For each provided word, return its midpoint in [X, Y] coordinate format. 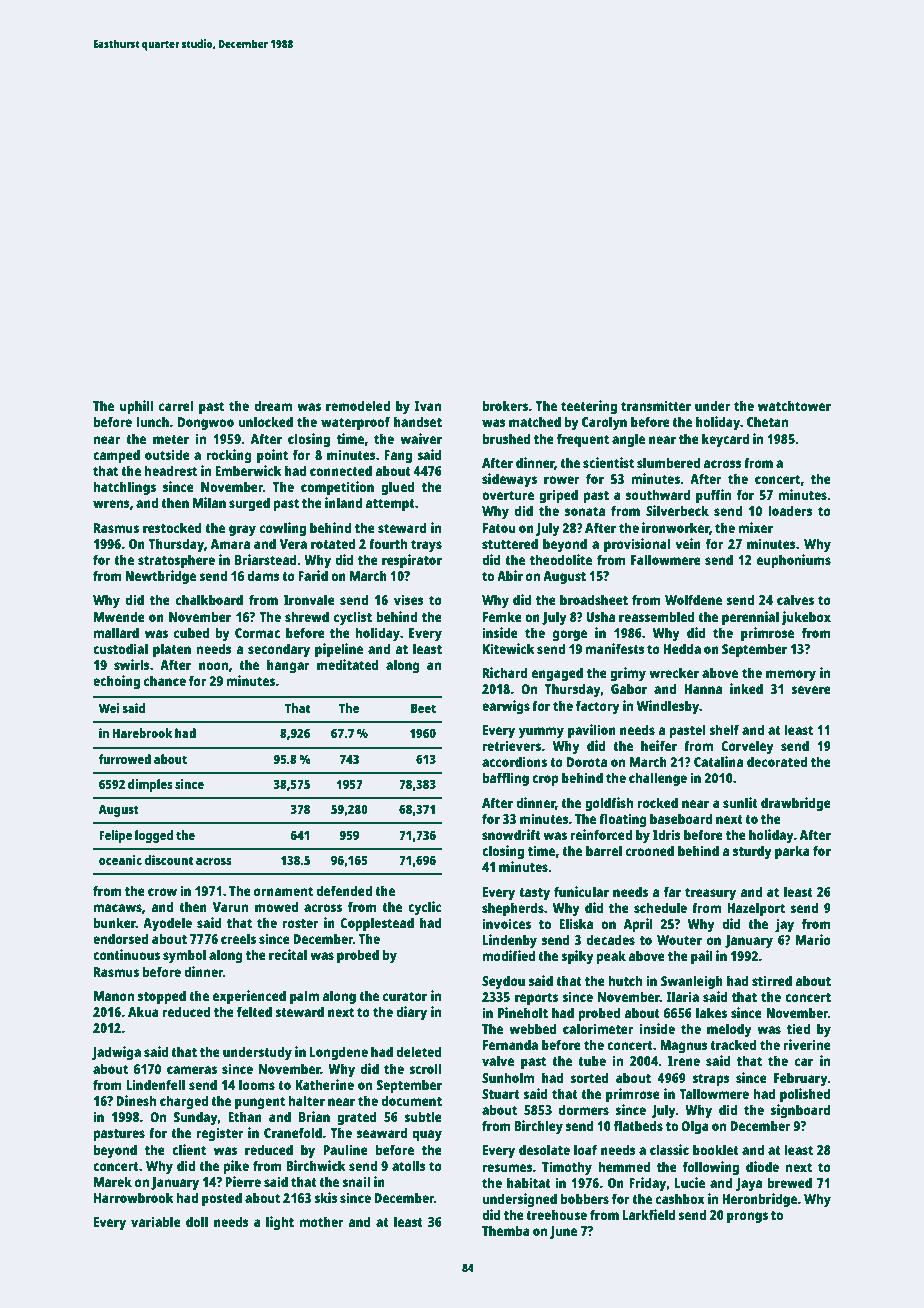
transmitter [656, 405]
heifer [659, 745]
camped [116, 456]
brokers [505, 405]
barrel [604, 850]
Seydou [503, 982]
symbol [184, 956]
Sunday [196, 1118]
